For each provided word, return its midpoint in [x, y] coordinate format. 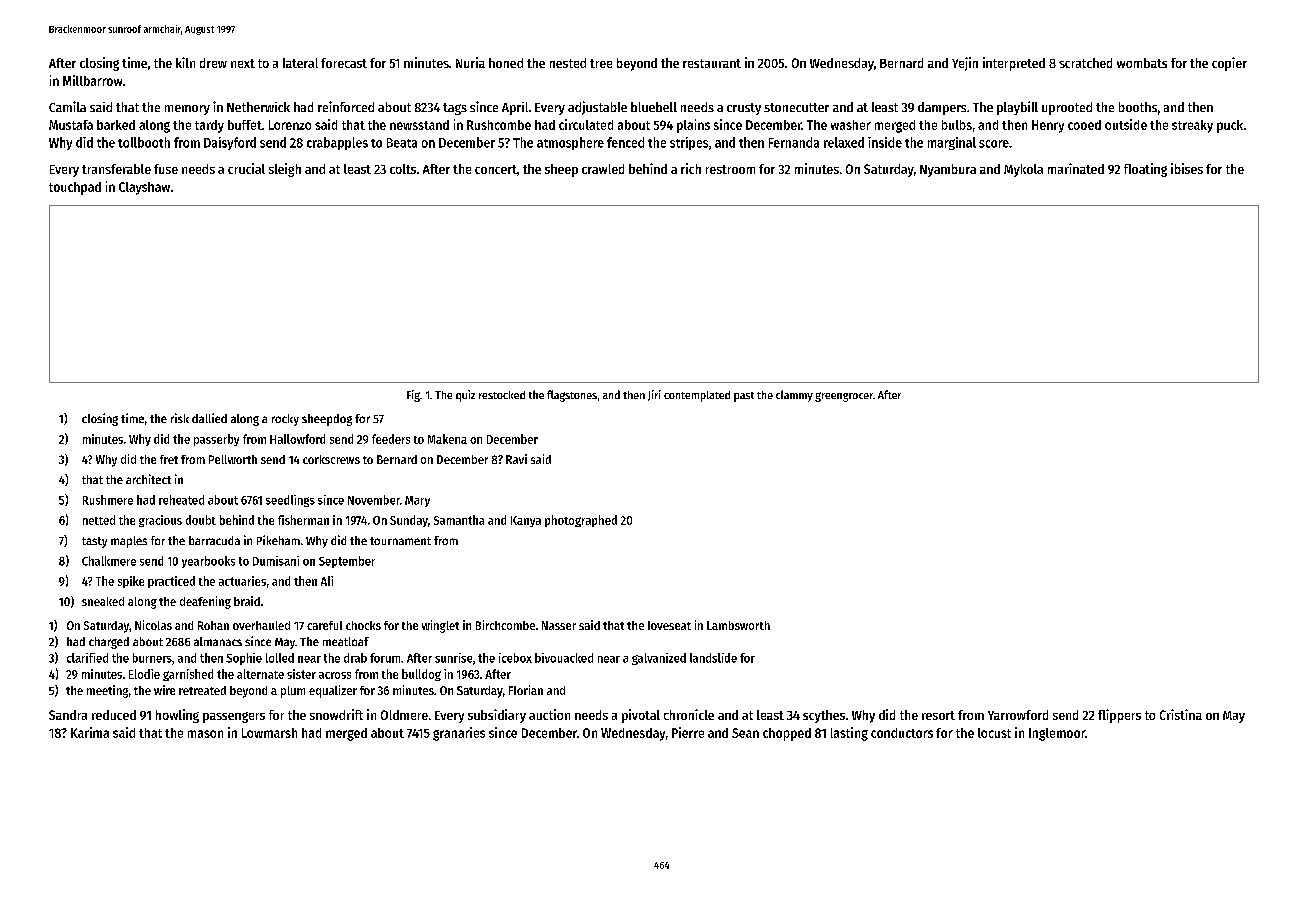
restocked [502, 395]
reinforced [346, 106]
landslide [713, 658]
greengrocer [844, 397]
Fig [413, 396]
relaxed [844, 142]
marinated [1076, 168]
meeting [107, 691]
